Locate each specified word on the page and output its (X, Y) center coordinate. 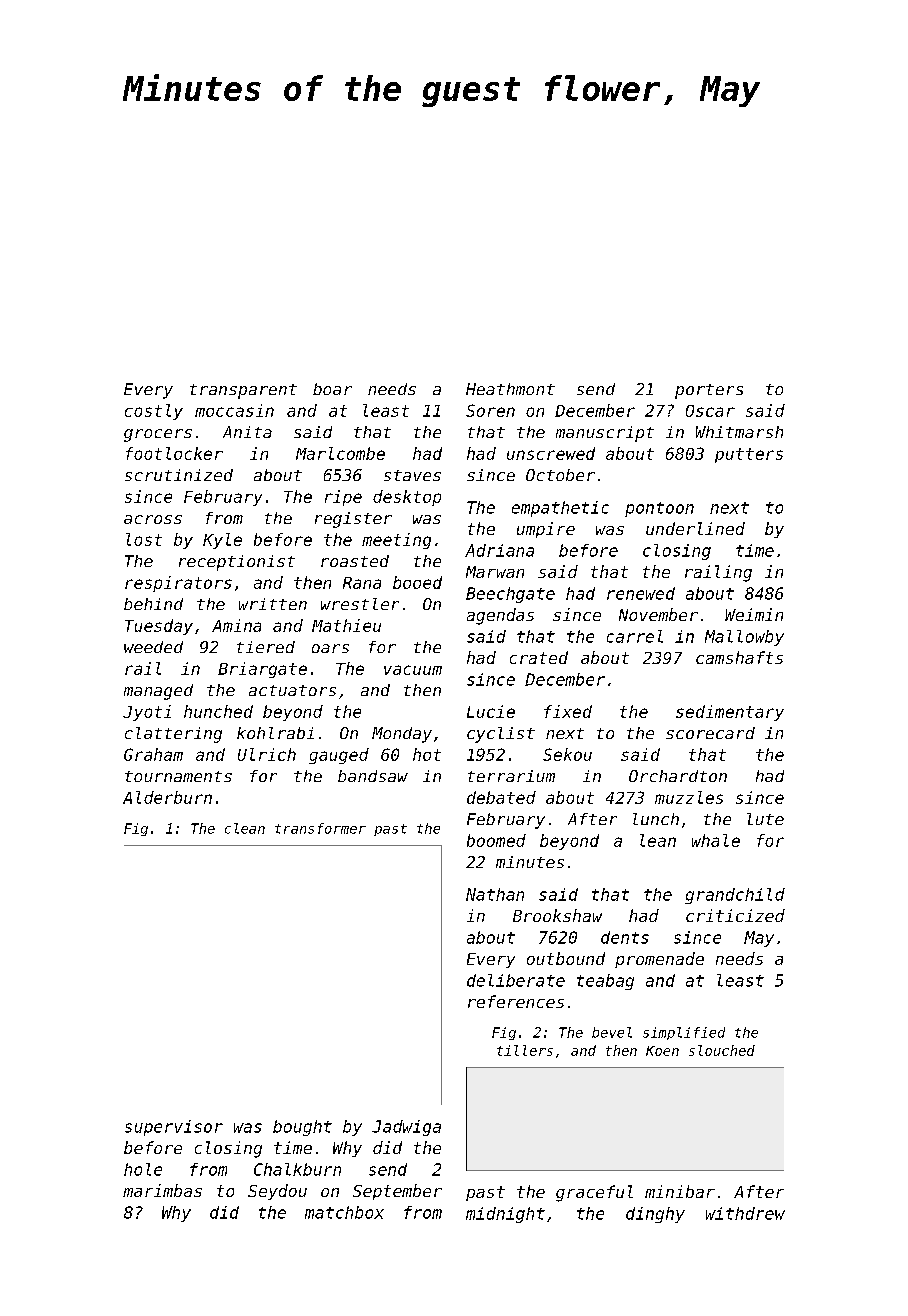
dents (625, 937)
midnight (505, 1215)
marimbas (162, 1190)
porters (709, 391)
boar (332, 389)
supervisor (174, 1128)
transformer (320, 828)
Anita (247, 432)
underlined (695, 528)
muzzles (689, 797)
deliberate (516, 980)
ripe (343, 498)
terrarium (511, 776)
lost (144, 539)
